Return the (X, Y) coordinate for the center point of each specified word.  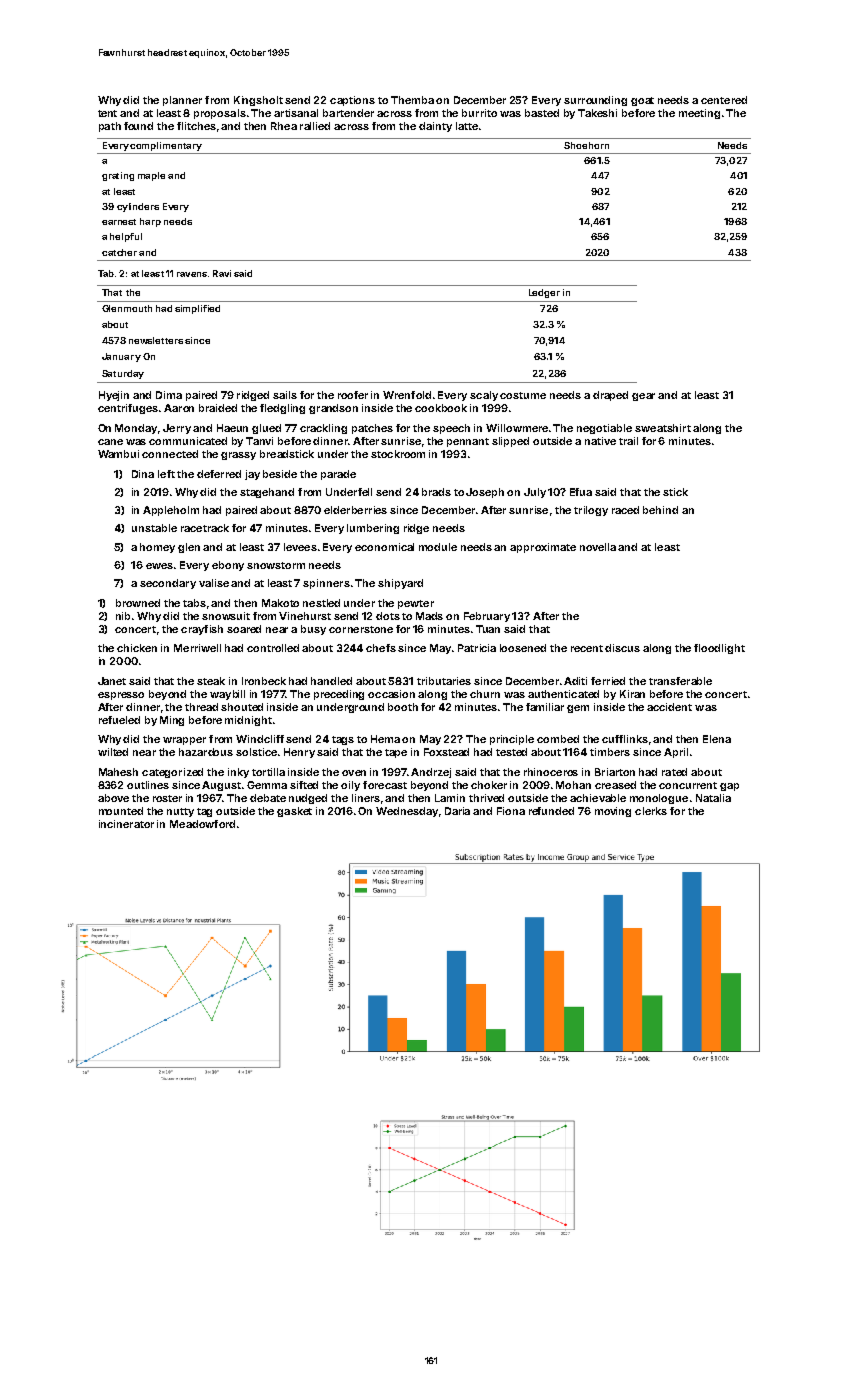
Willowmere (517, 428)
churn (485, 694)
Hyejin (114, 396)
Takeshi (597, 113)
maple (151, 176)
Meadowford (202, 824)
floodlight (719, 649)
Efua (581, 492)
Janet (112, 681)
